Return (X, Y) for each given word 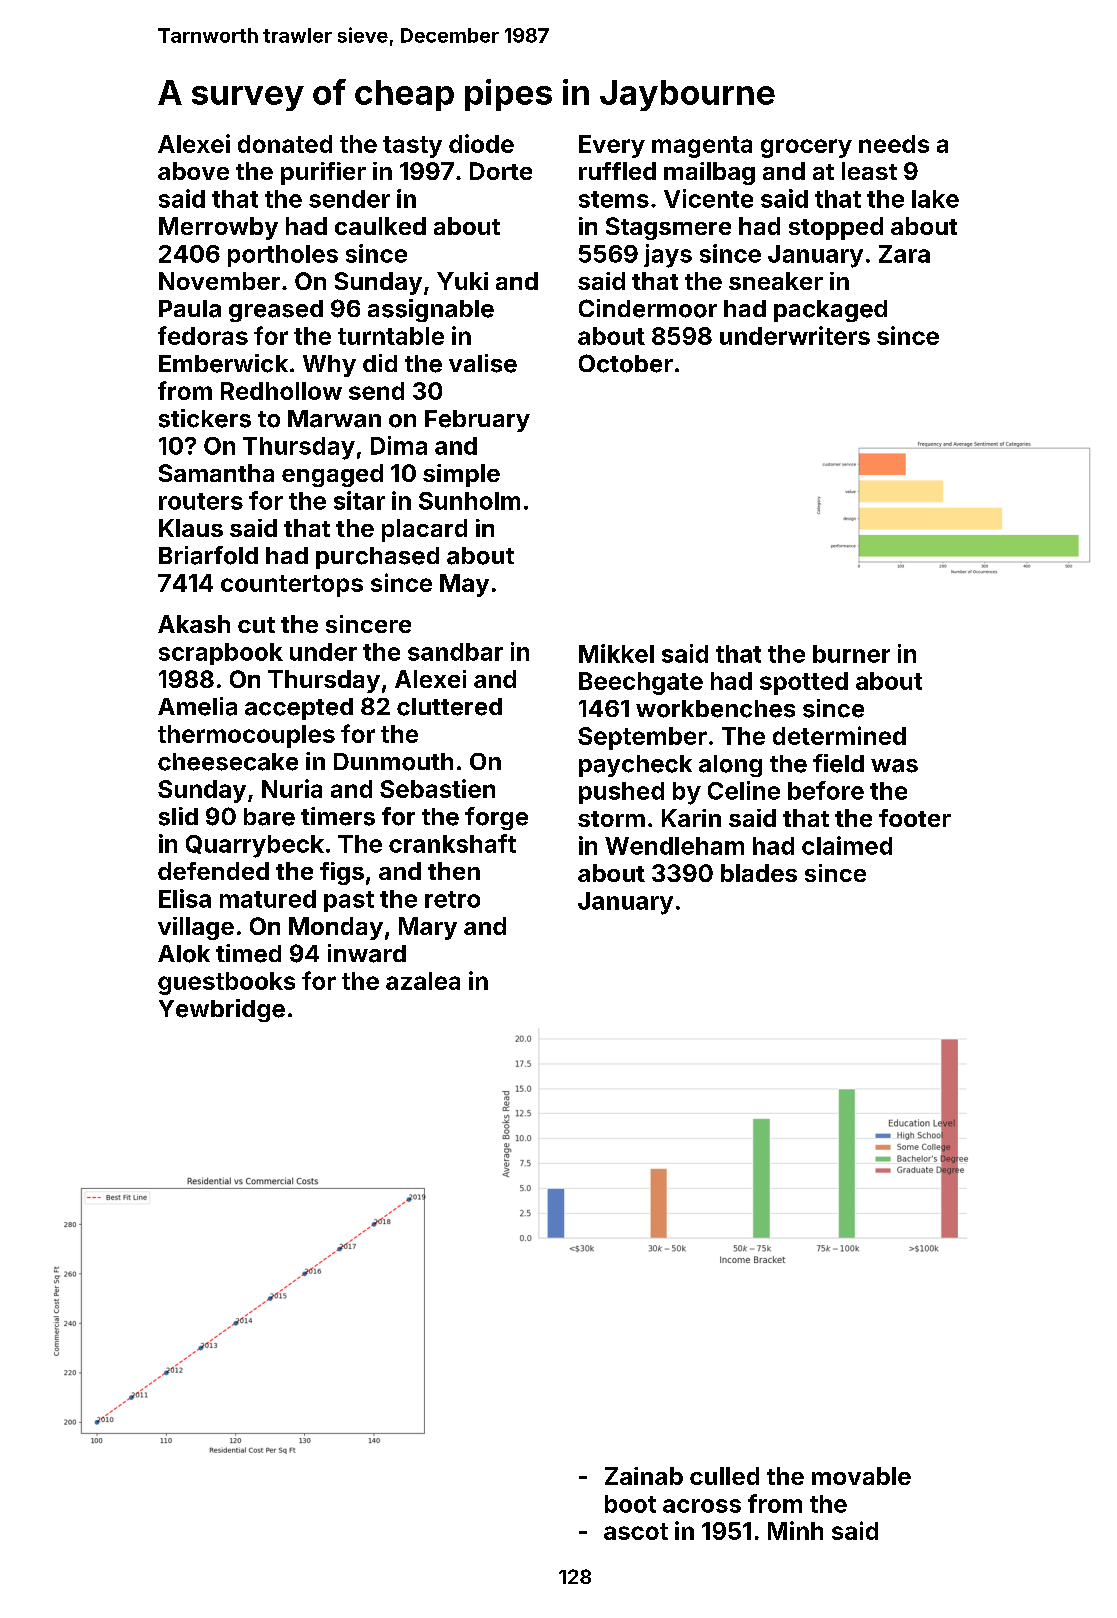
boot (630, 1504)
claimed (847, 845)
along (730, 766)
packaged (830, 311)
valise (483, 363)
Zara (904, 254)
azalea (423, 981)
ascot (636, 1531)
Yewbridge (222, 1010)
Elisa (185, 898)
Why (329, 366)
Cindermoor (648, 308)
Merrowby (218, 228)
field (838, 763)
